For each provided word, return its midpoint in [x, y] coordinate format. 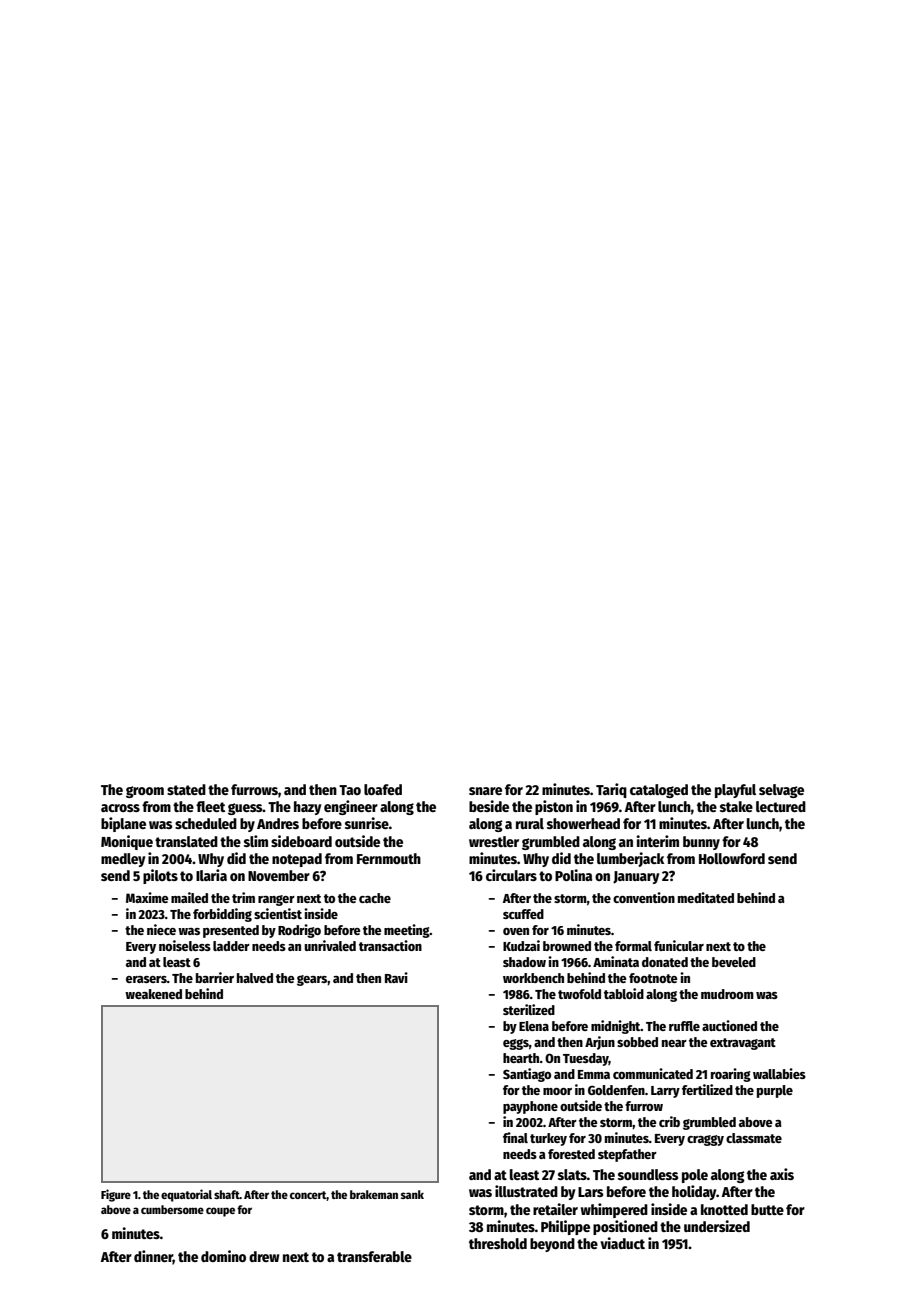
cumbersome [172, 1209]
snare [485, 791]
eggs [516, 1044]
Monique [127, 842]
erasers [146, 979]
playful [735, 791]
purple [775, 1091]
